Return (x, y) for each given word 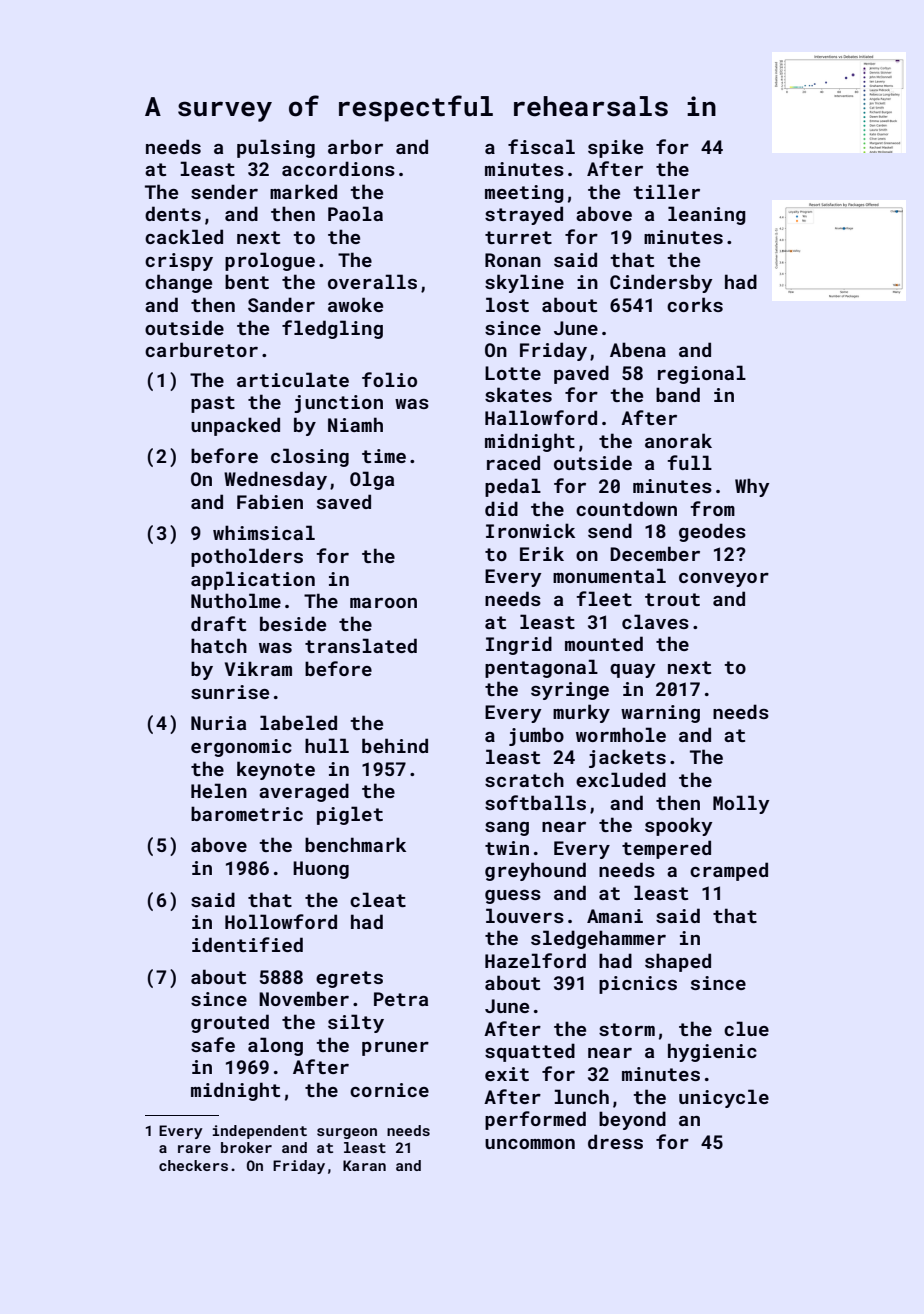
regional (702, 374)
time (384, 456)
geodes (712, 532)
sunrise (230, 692)
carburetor (201, 349)
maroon (383, 603)
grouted (230, 1023)
